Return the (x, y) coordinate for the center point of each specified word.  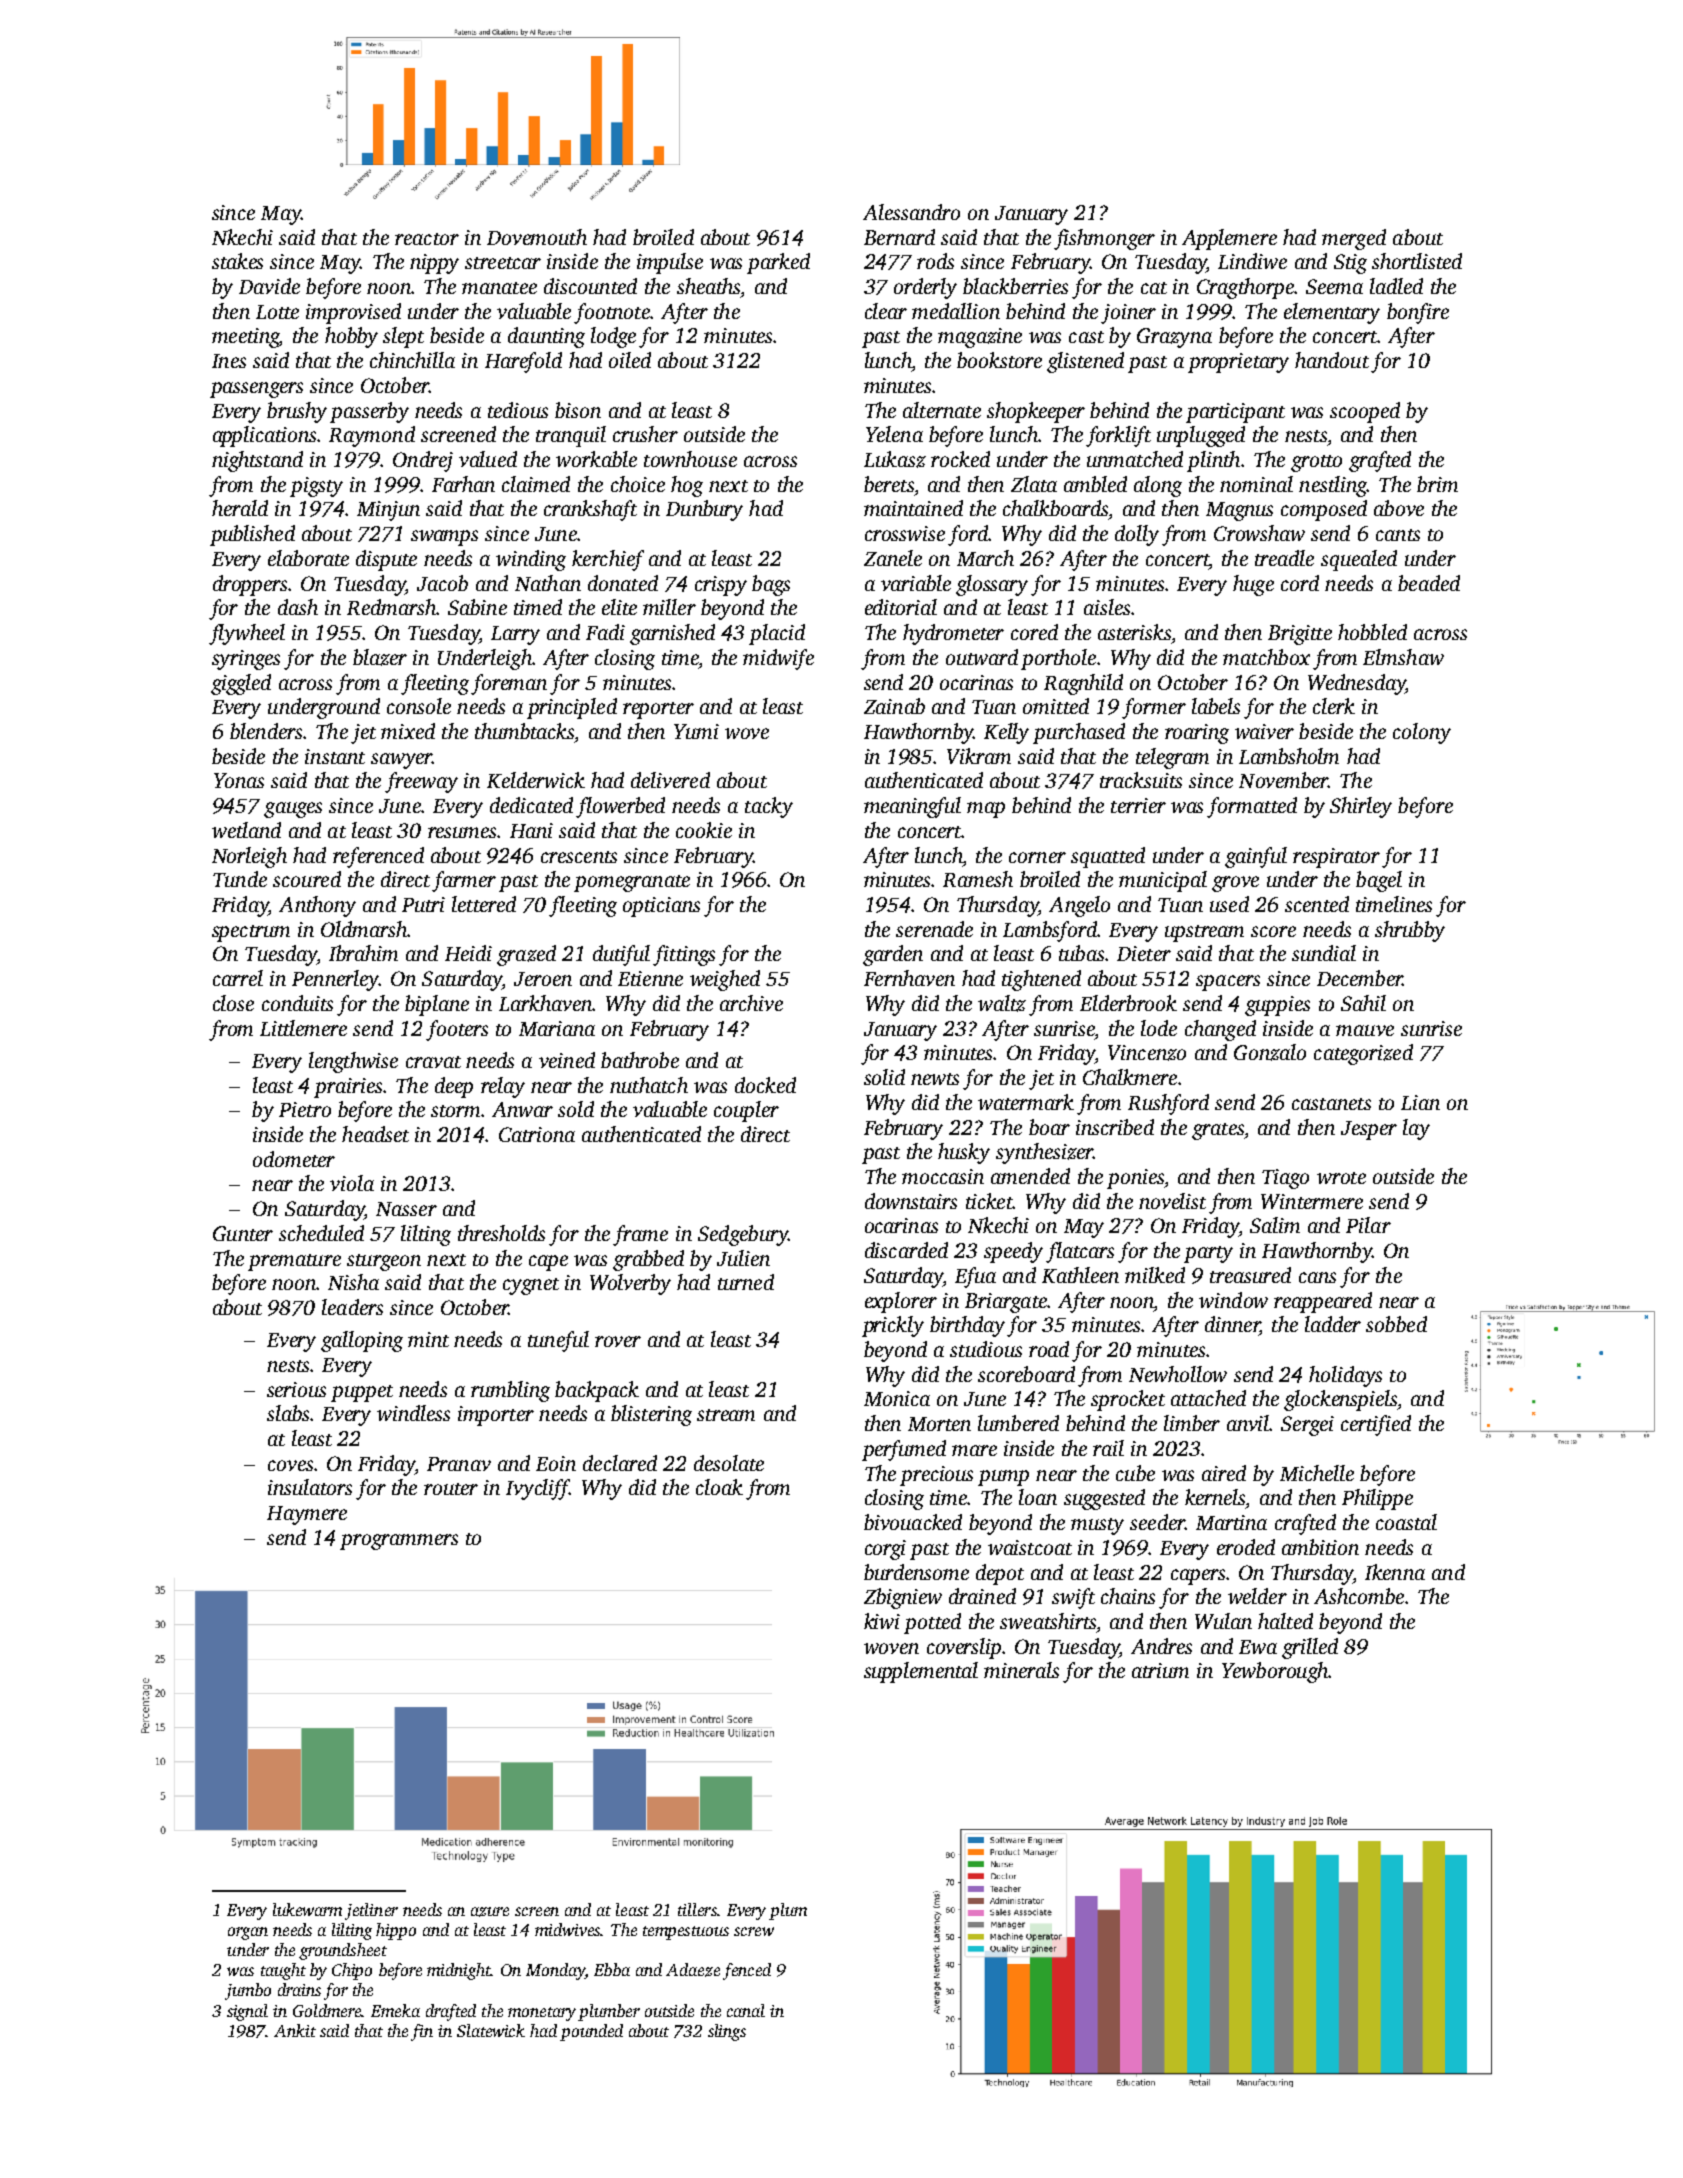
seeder (1157, 1522)
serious (296, 1389)
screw (754, 1931)
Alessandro (911, 212)
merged (1354, 239)
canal (746, 2010)
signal (247, 2012)
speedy (1013, 1252)
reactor (427, 239)
